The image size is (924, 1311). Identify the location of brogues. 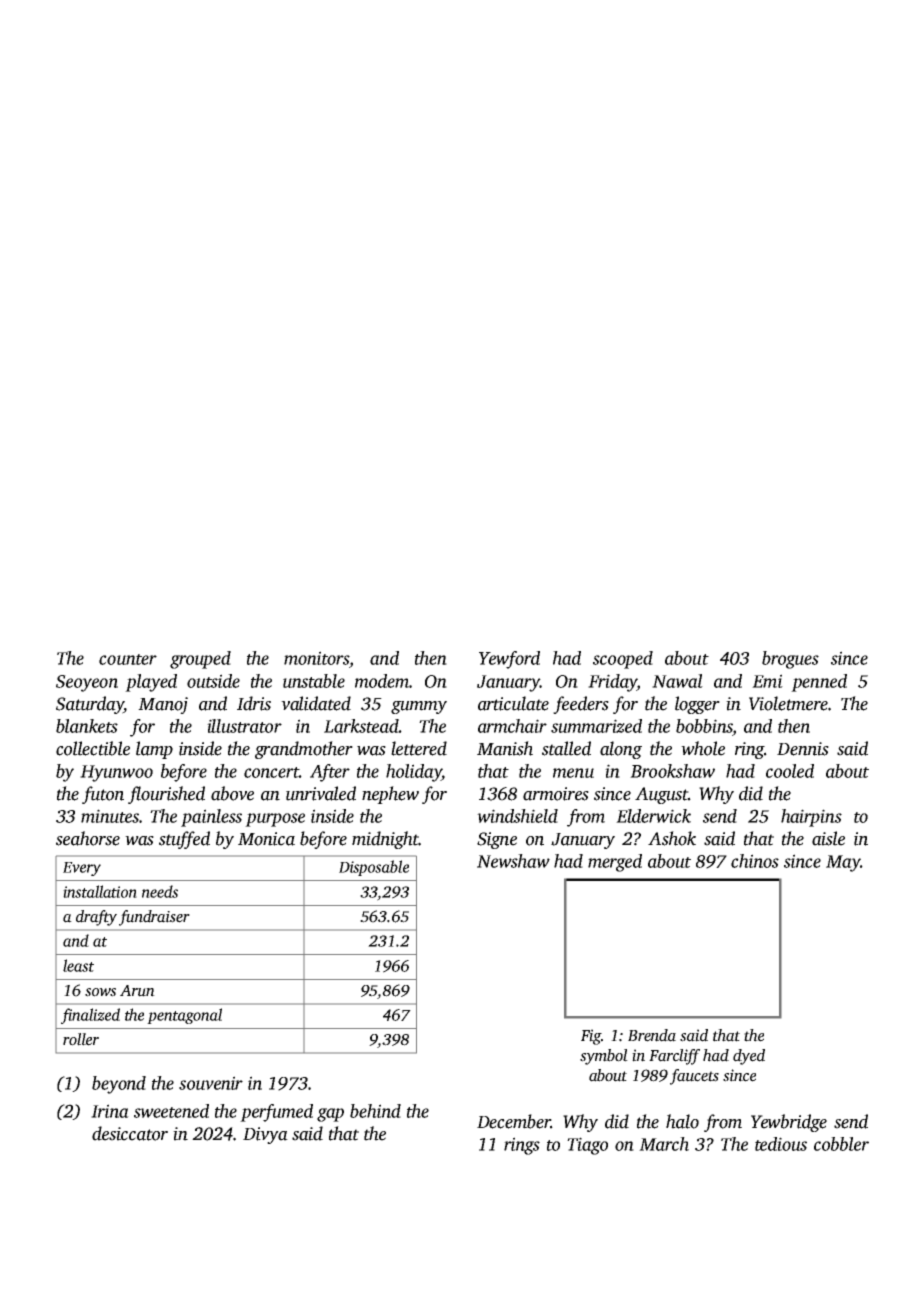
(790, 660).
